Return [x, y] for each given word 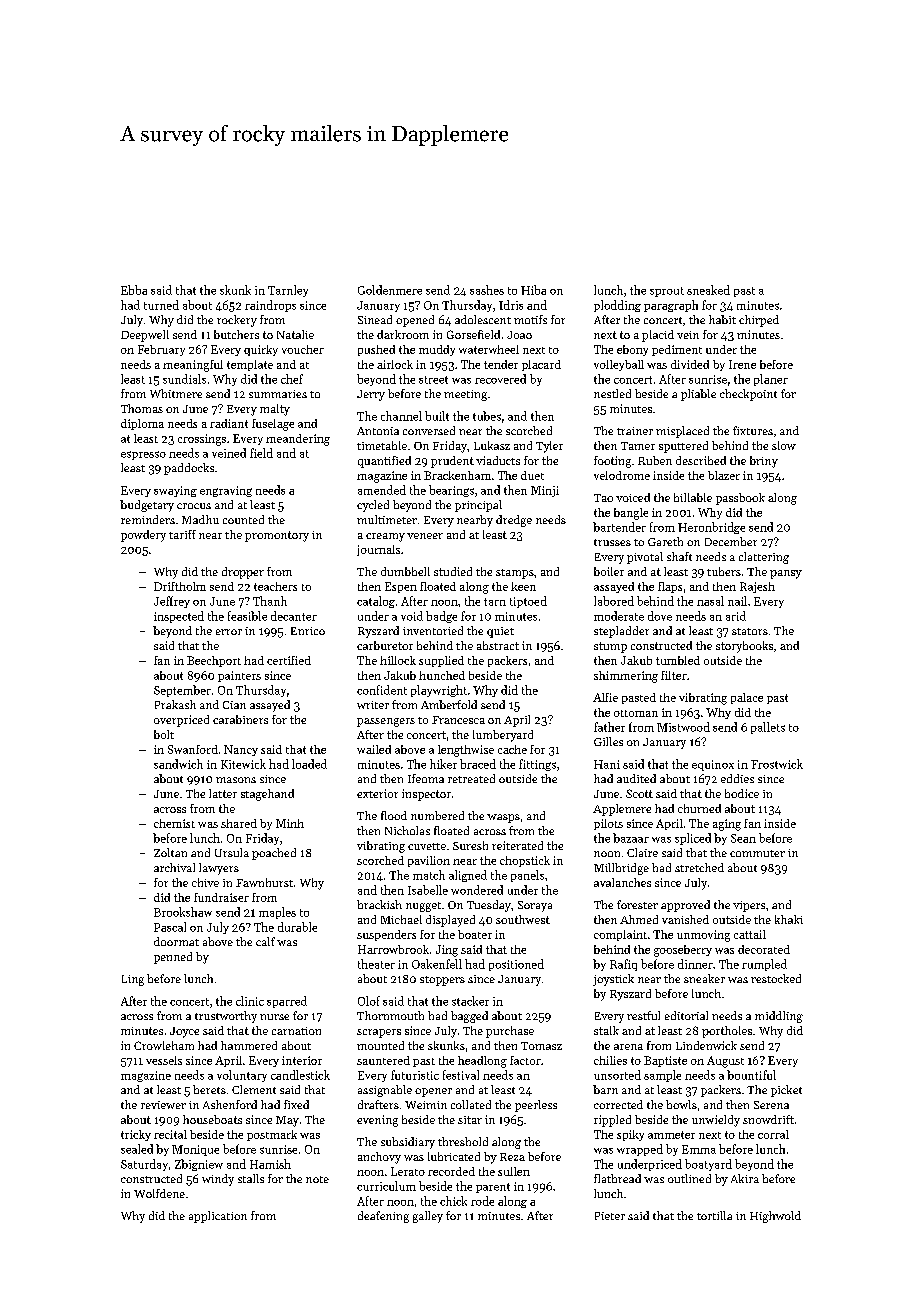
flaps [670, 587]
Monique [195, 1150]
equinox [713, 765]
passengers [386, 722]
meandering [298, 440]
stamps [515, 574]
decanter [294, 616]
